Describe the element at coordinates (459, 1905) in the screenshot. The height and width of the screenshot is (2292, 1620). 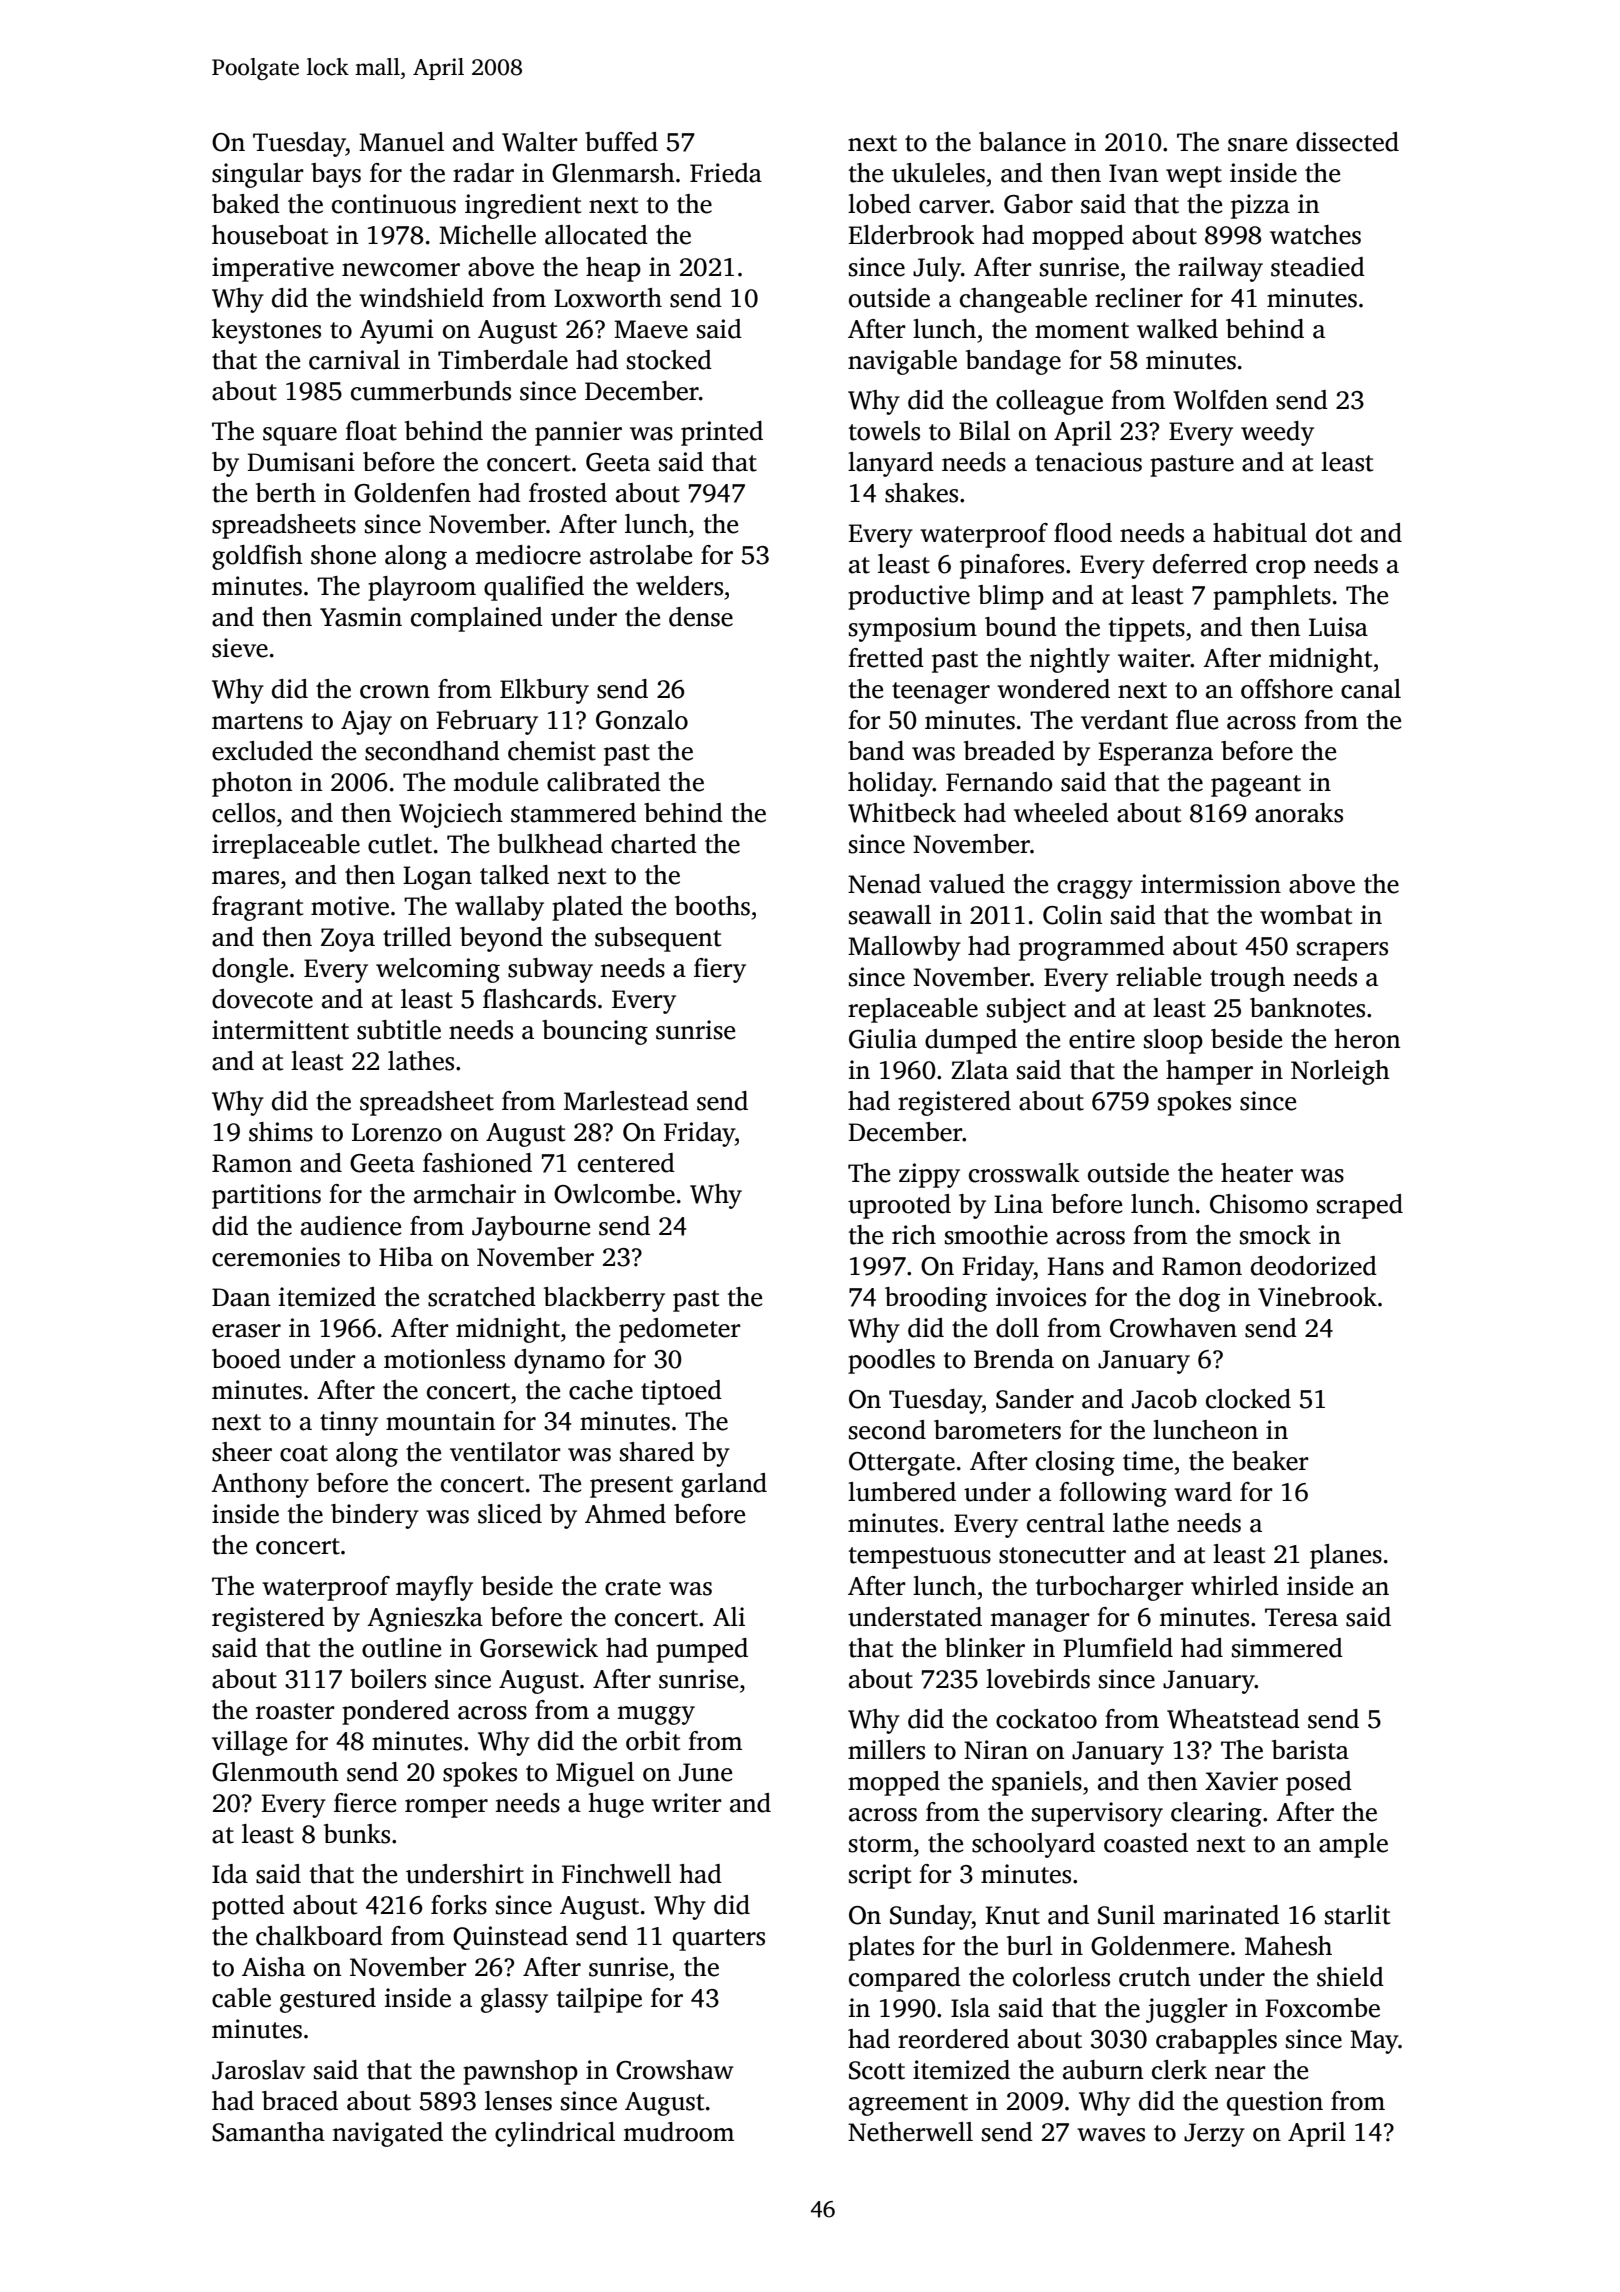
I see `forks` at that location.
